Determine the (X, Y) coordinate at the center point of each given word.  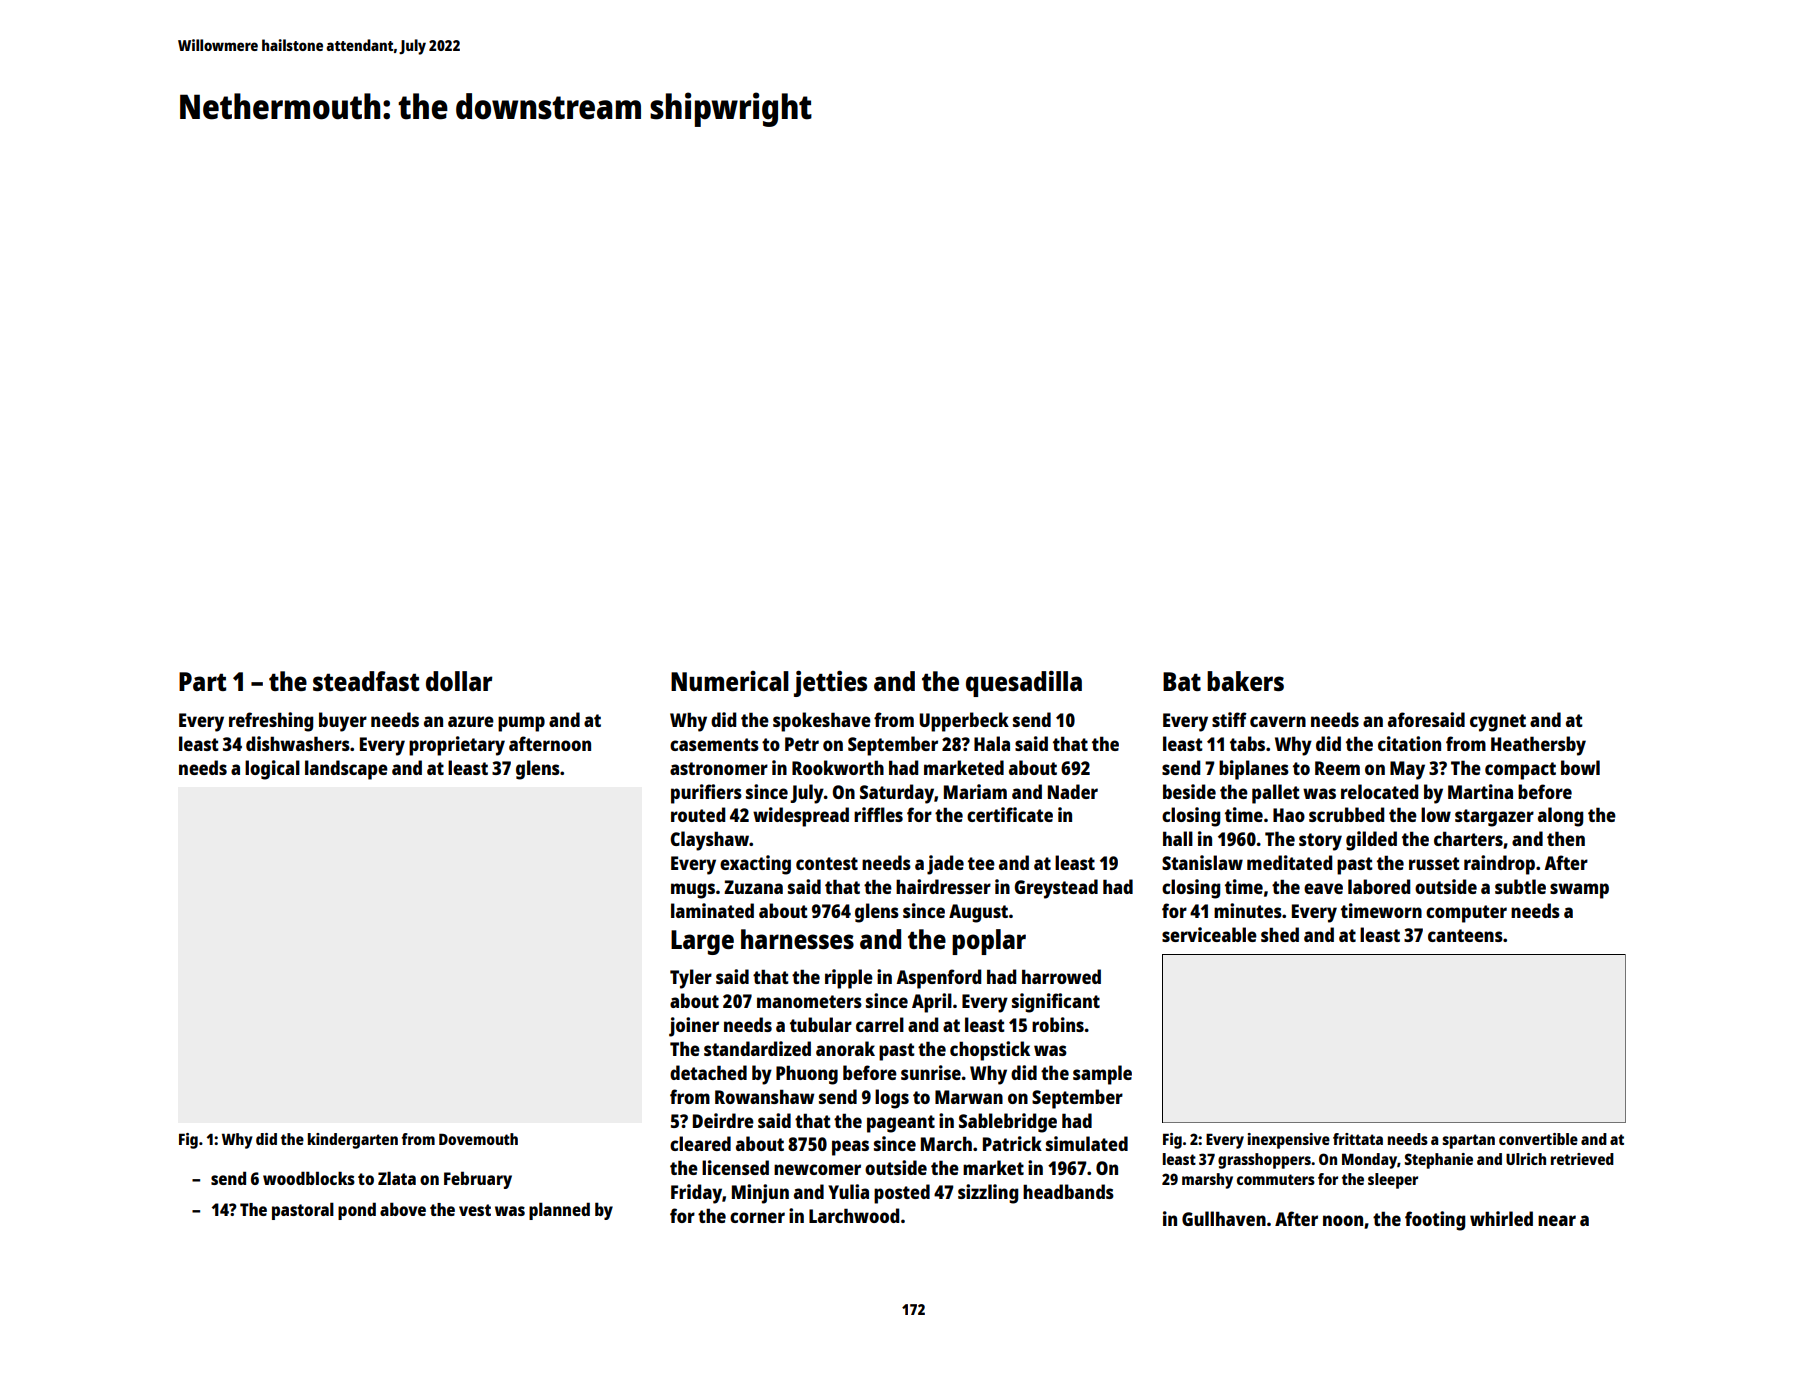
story (1320, 842)
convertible (1538, 1139)
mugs (693, 891)
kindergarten (353, 1141)
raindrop (1499, 865)
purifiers (706, 794)
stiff (1229, 719)
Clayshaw (709, 841)
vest (475, 1210)
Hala (992, 743)
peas (850, 1148)
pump (521, 724)
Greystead (1056, 889)
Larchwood (854, 1215)
